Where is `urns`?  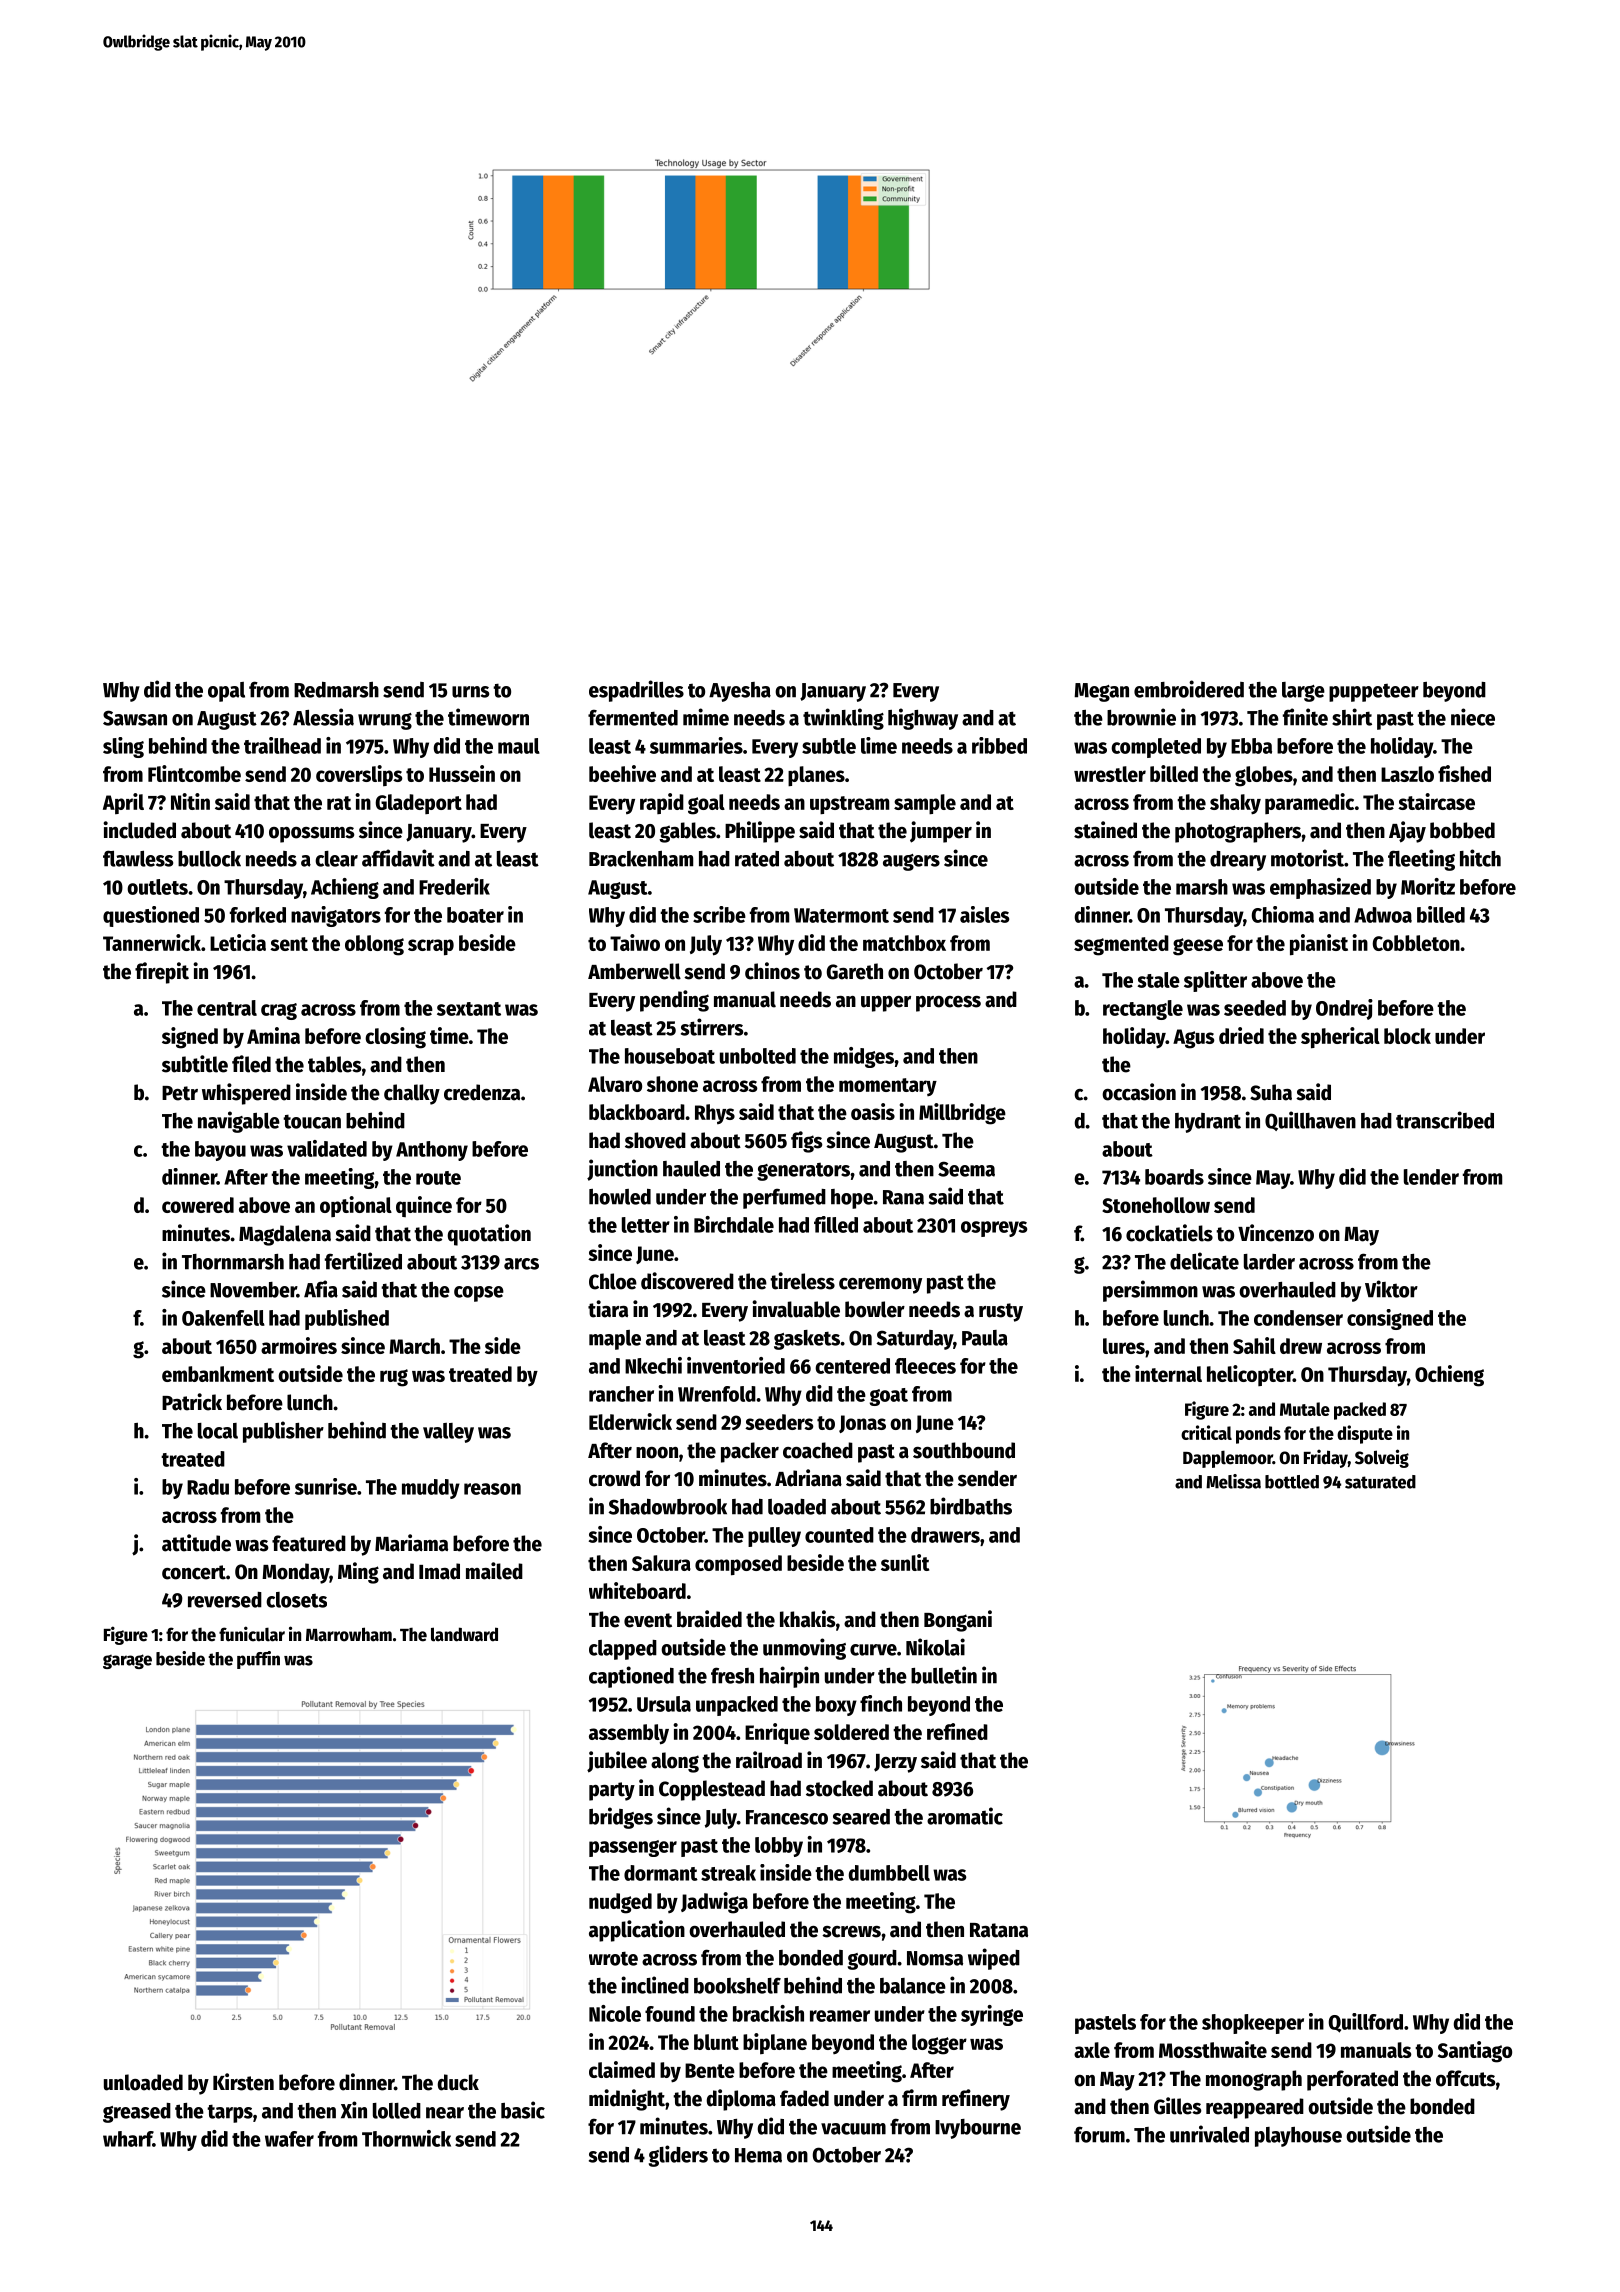
urns is located at coordinates (470, 692).
